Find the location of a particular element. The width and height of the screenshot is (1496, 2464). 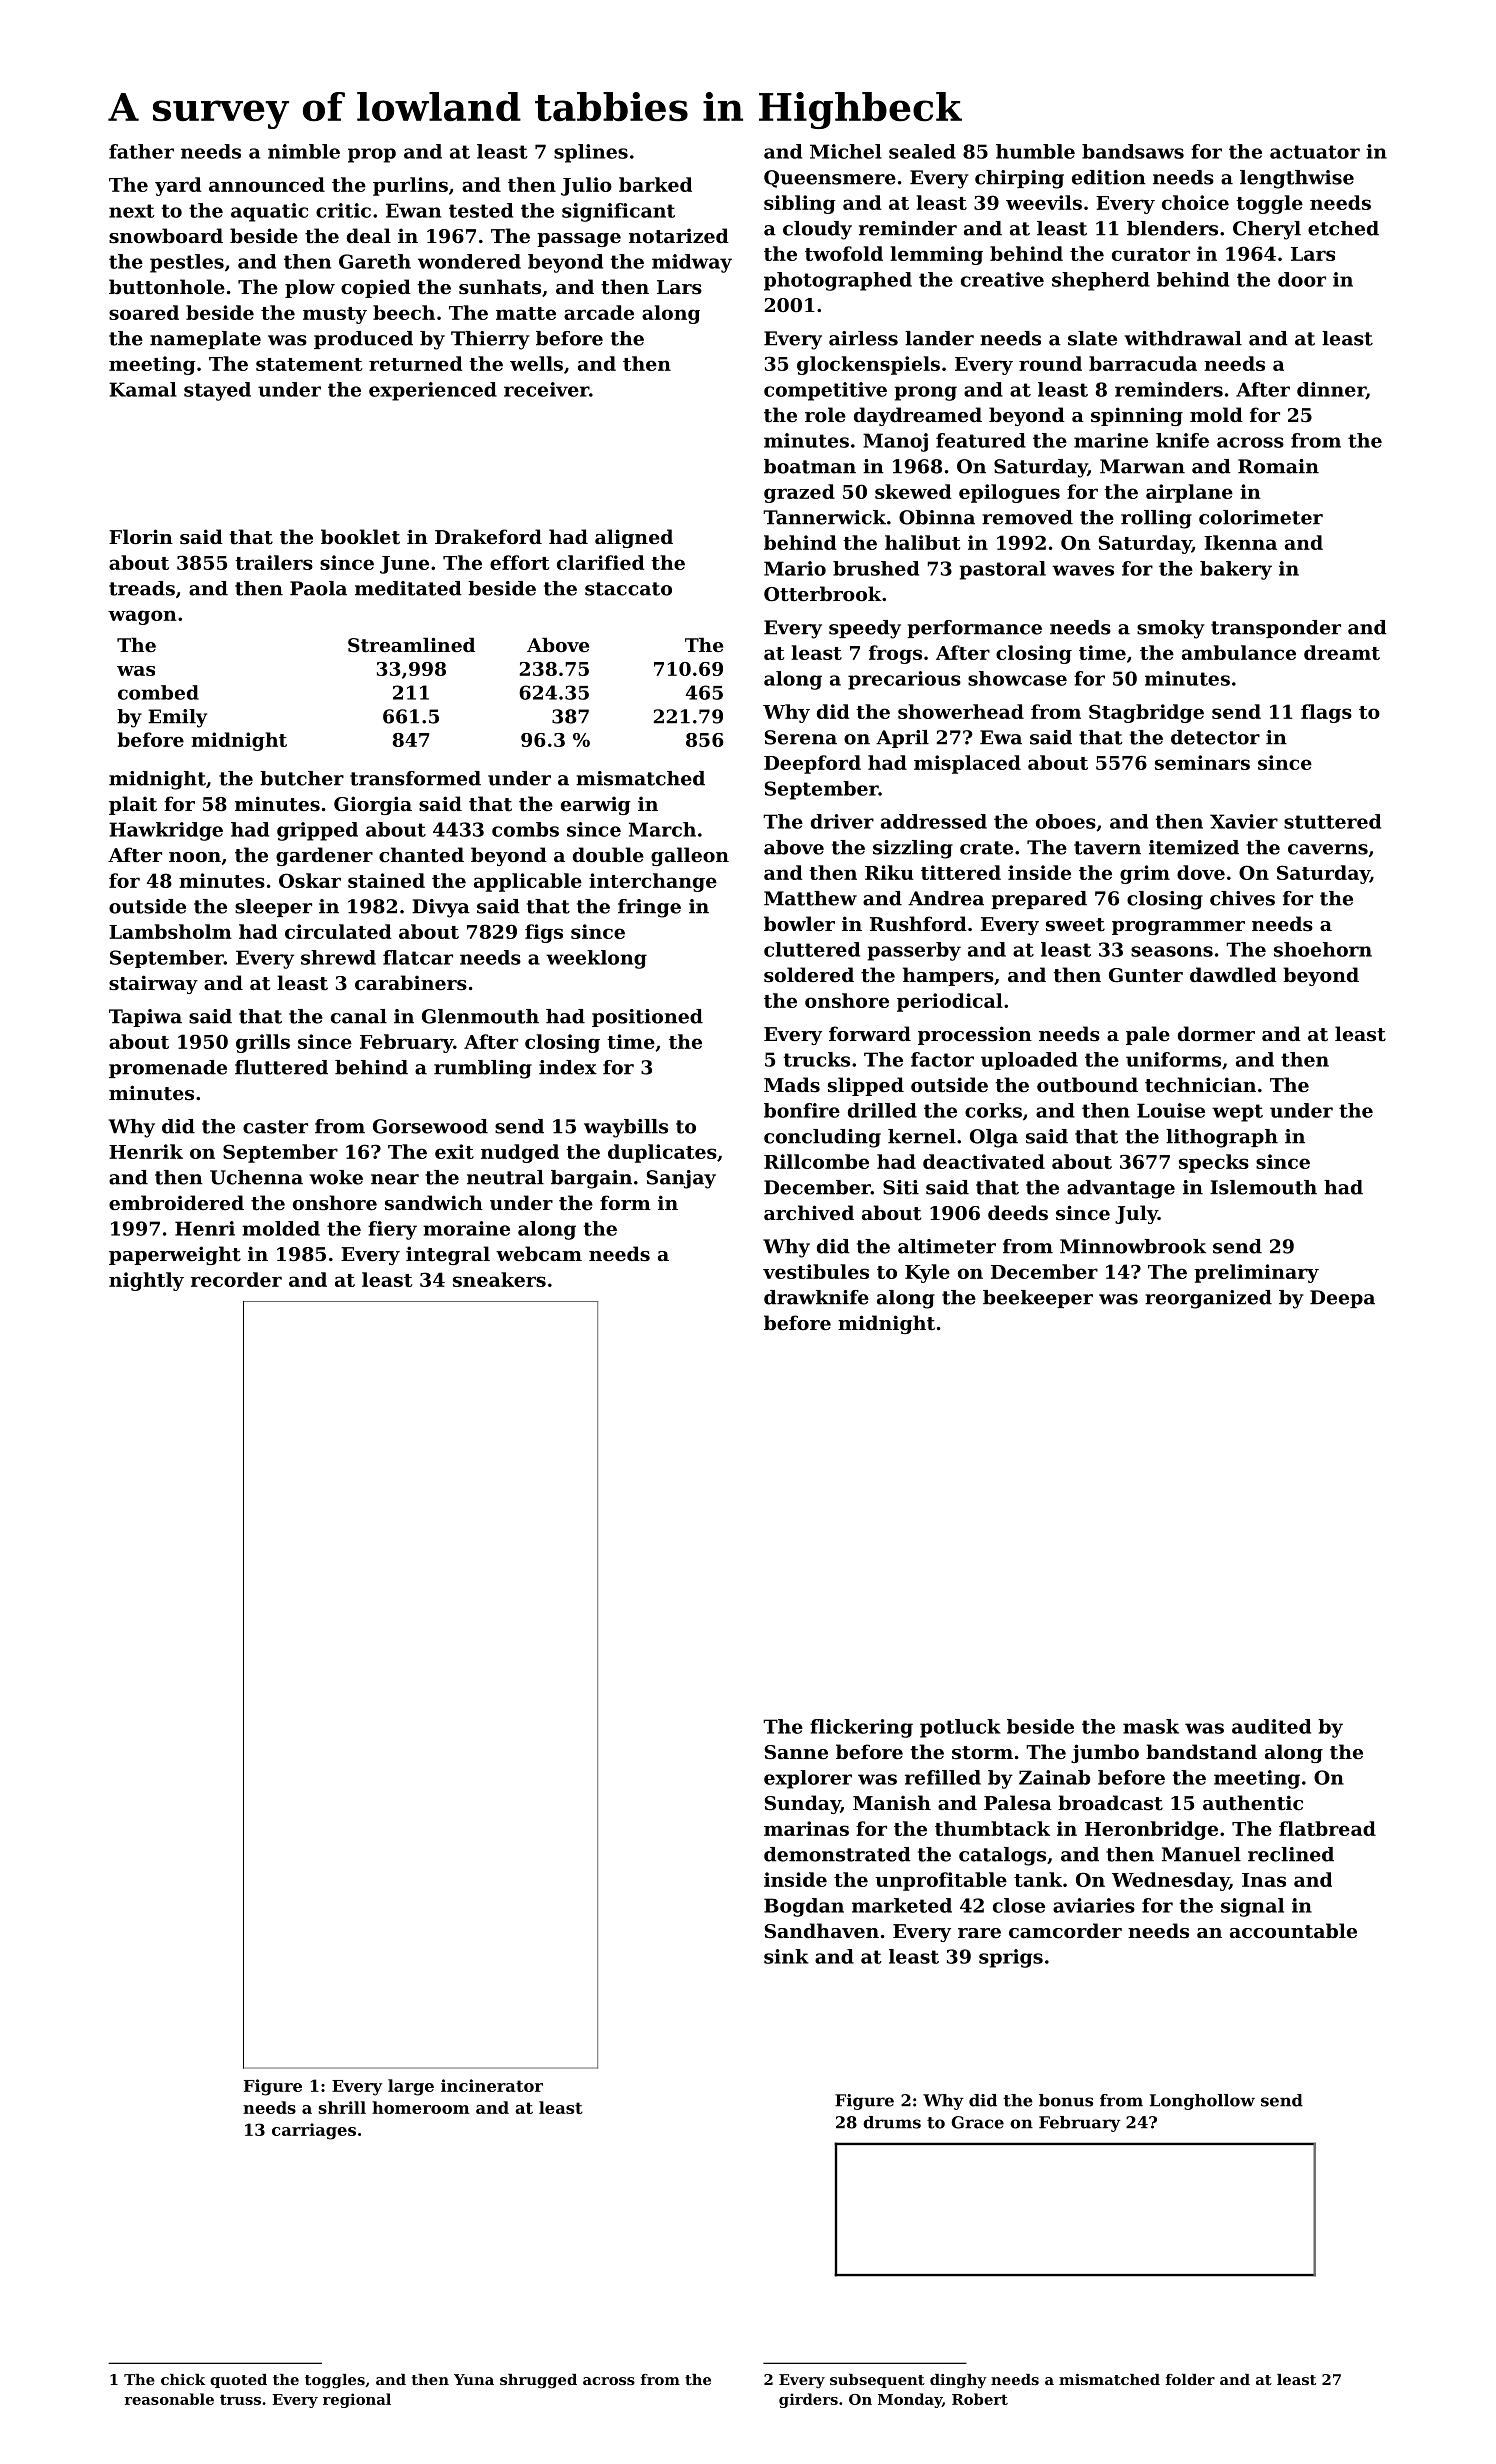

plait is located at coordinates (133, 805).
